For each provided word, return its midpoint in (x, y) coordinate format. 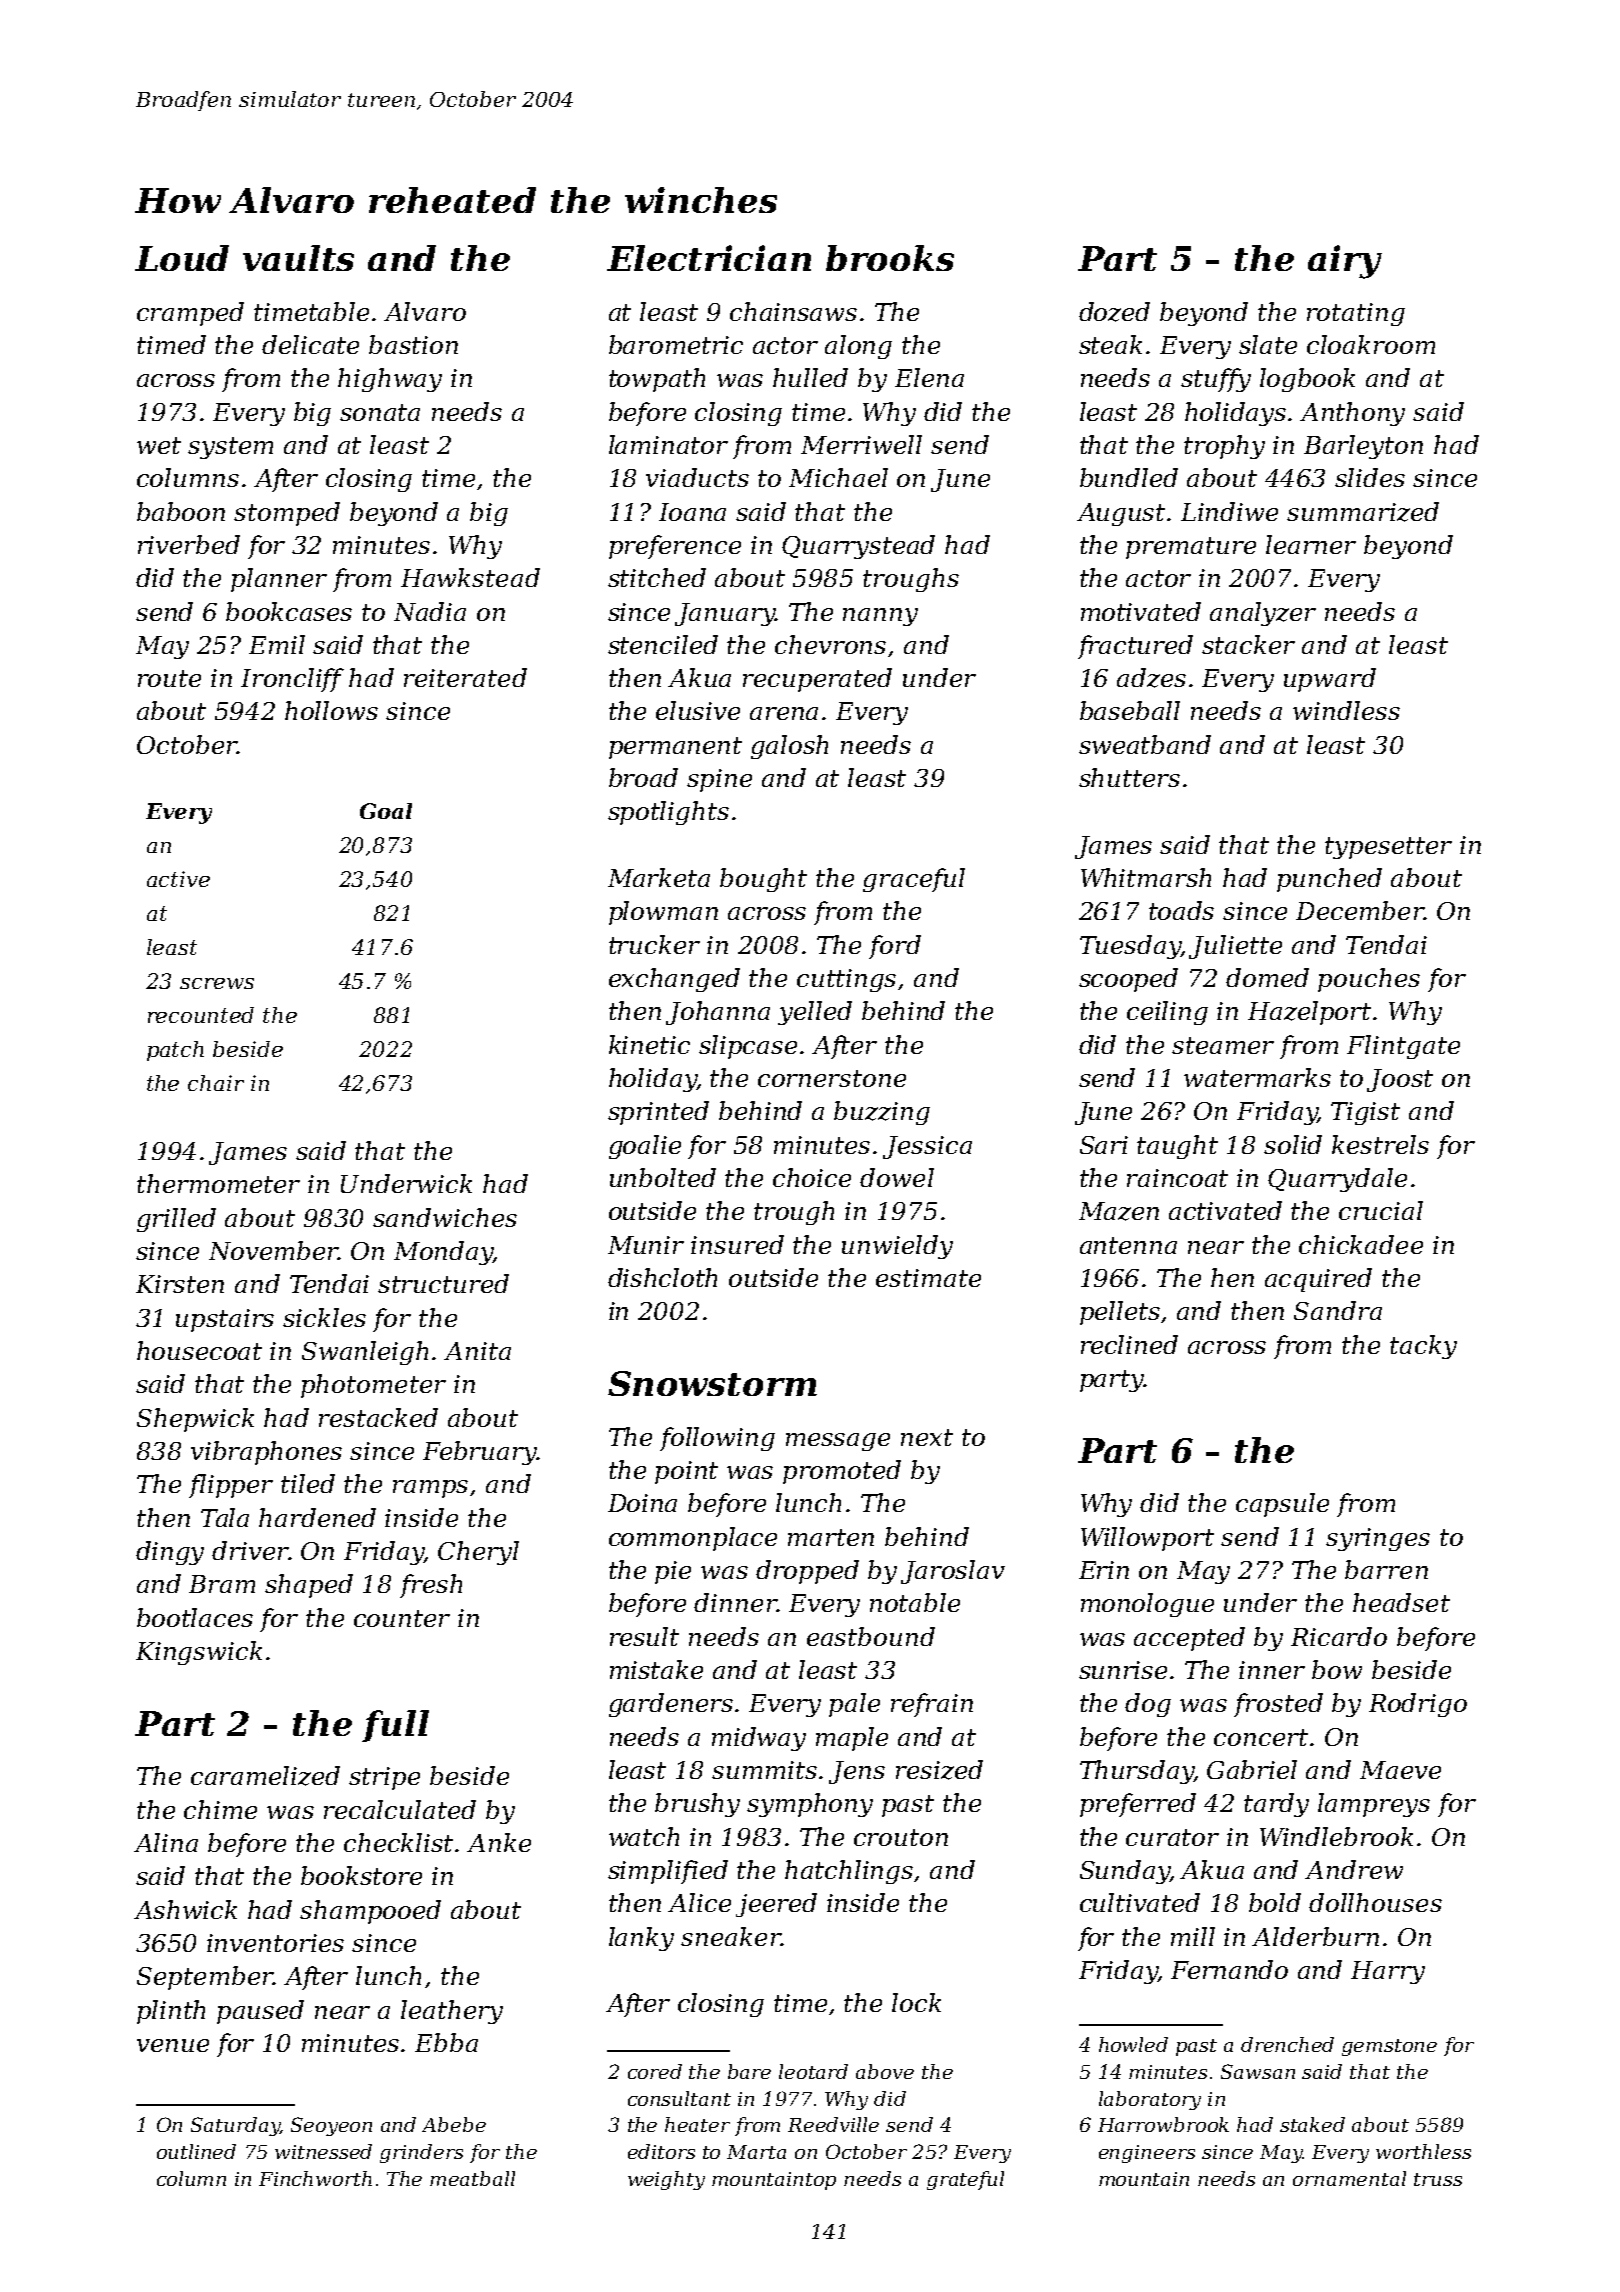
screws (217, 983)
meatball (472, 2178)
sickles (324, 1317)
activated (1225, 1210)
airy (1345, 262)
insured (737, 1244)
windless (1346, 710)
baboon (181, 511)
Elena (929, 377)
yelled (815, 1013)
